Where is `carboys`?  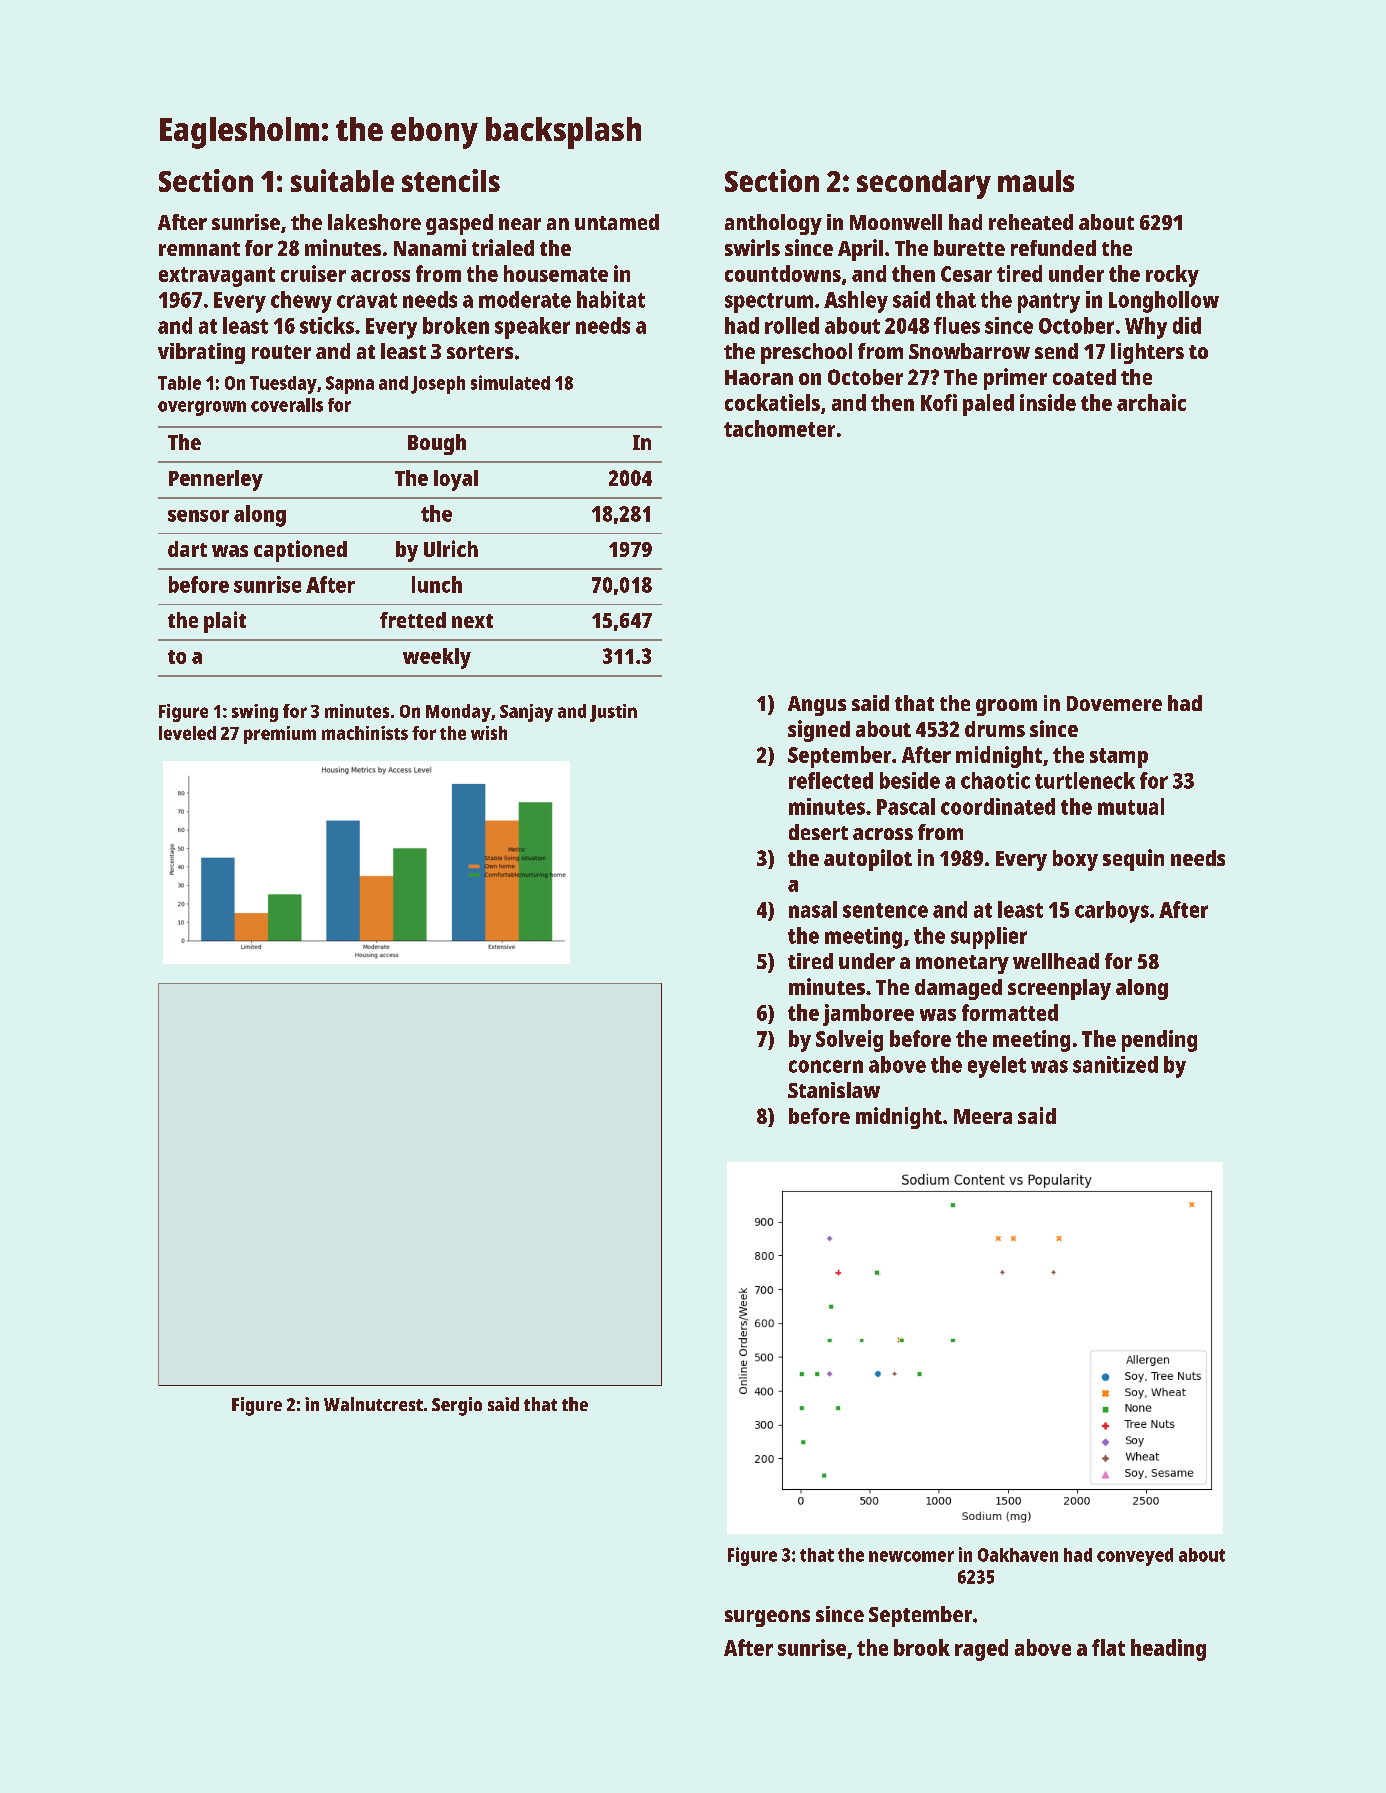 carboys is located at coordinates (1112, 912).
